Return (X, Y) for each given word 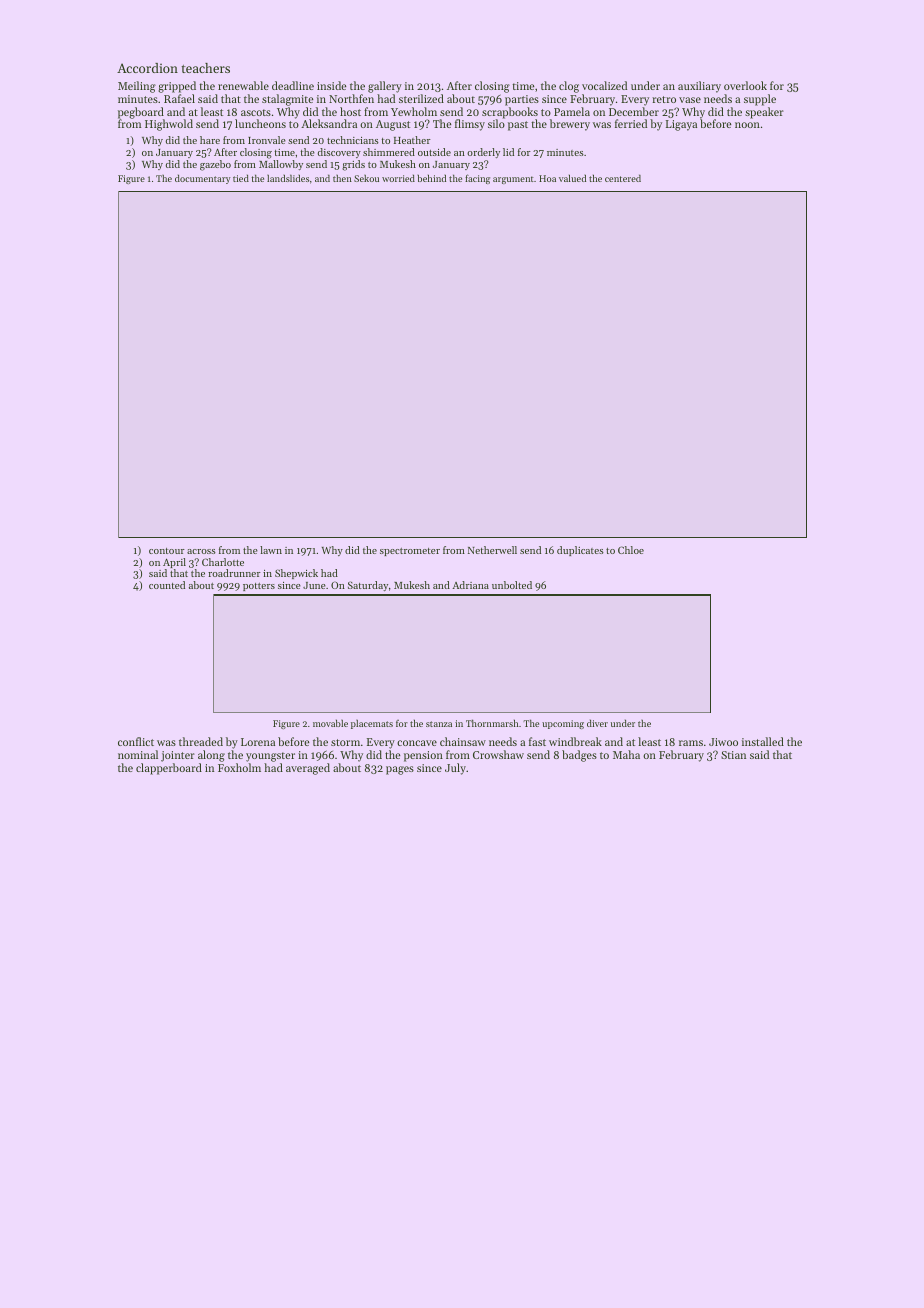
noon (747, 125)
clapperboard (169, 769)
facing (477, 179)
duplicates (580, 551)
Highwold (169, 125)
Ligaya (681, 125)
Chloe (631, 550)
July (455, 769)
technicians (353, 140)
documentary (203, 179)
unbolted (512, 585)
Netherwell (492, 550)
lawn (271, 550)
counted (167, 585)
